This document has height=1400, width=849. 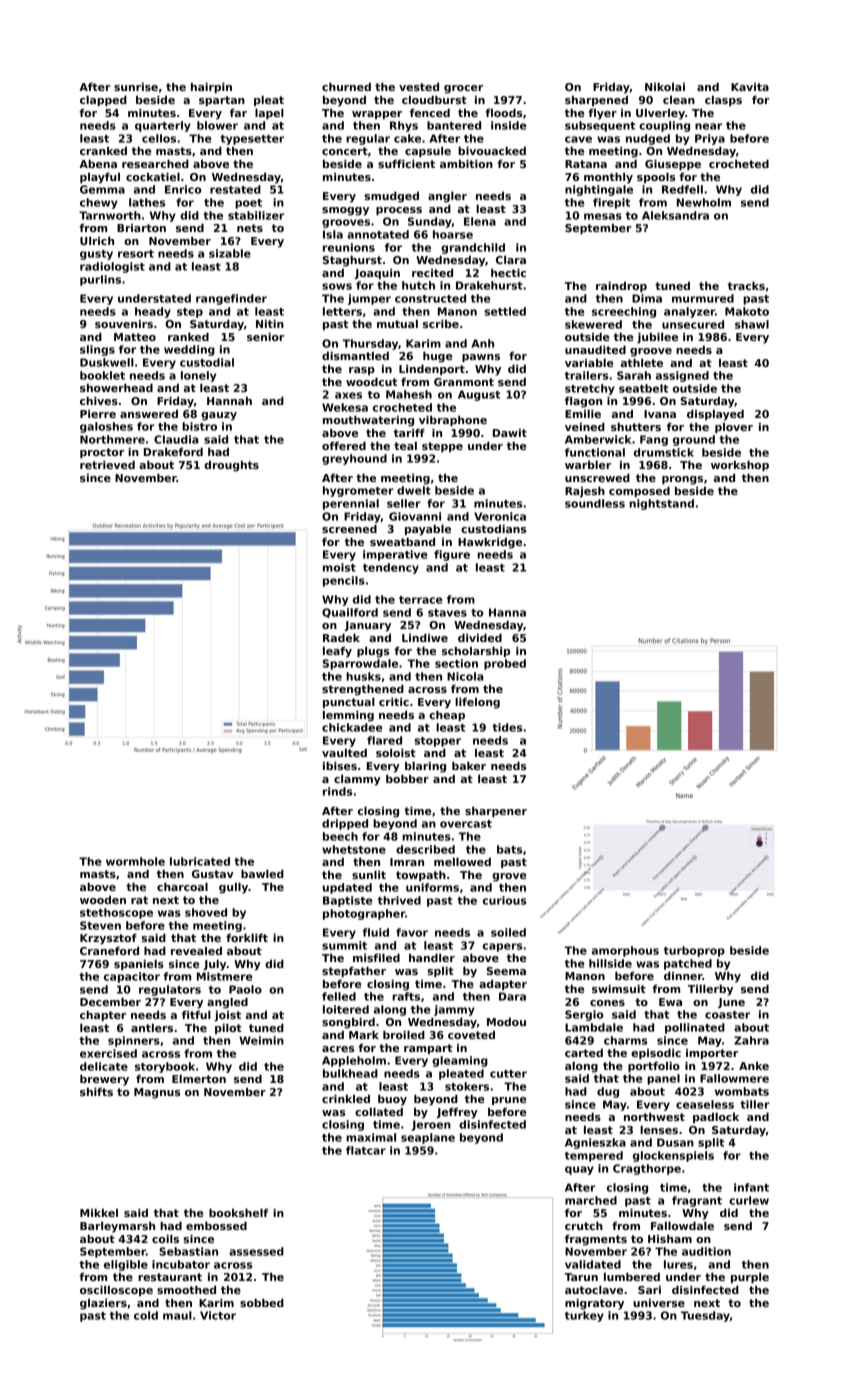 I want to click on sharpened, so click(x=596, y=100).
